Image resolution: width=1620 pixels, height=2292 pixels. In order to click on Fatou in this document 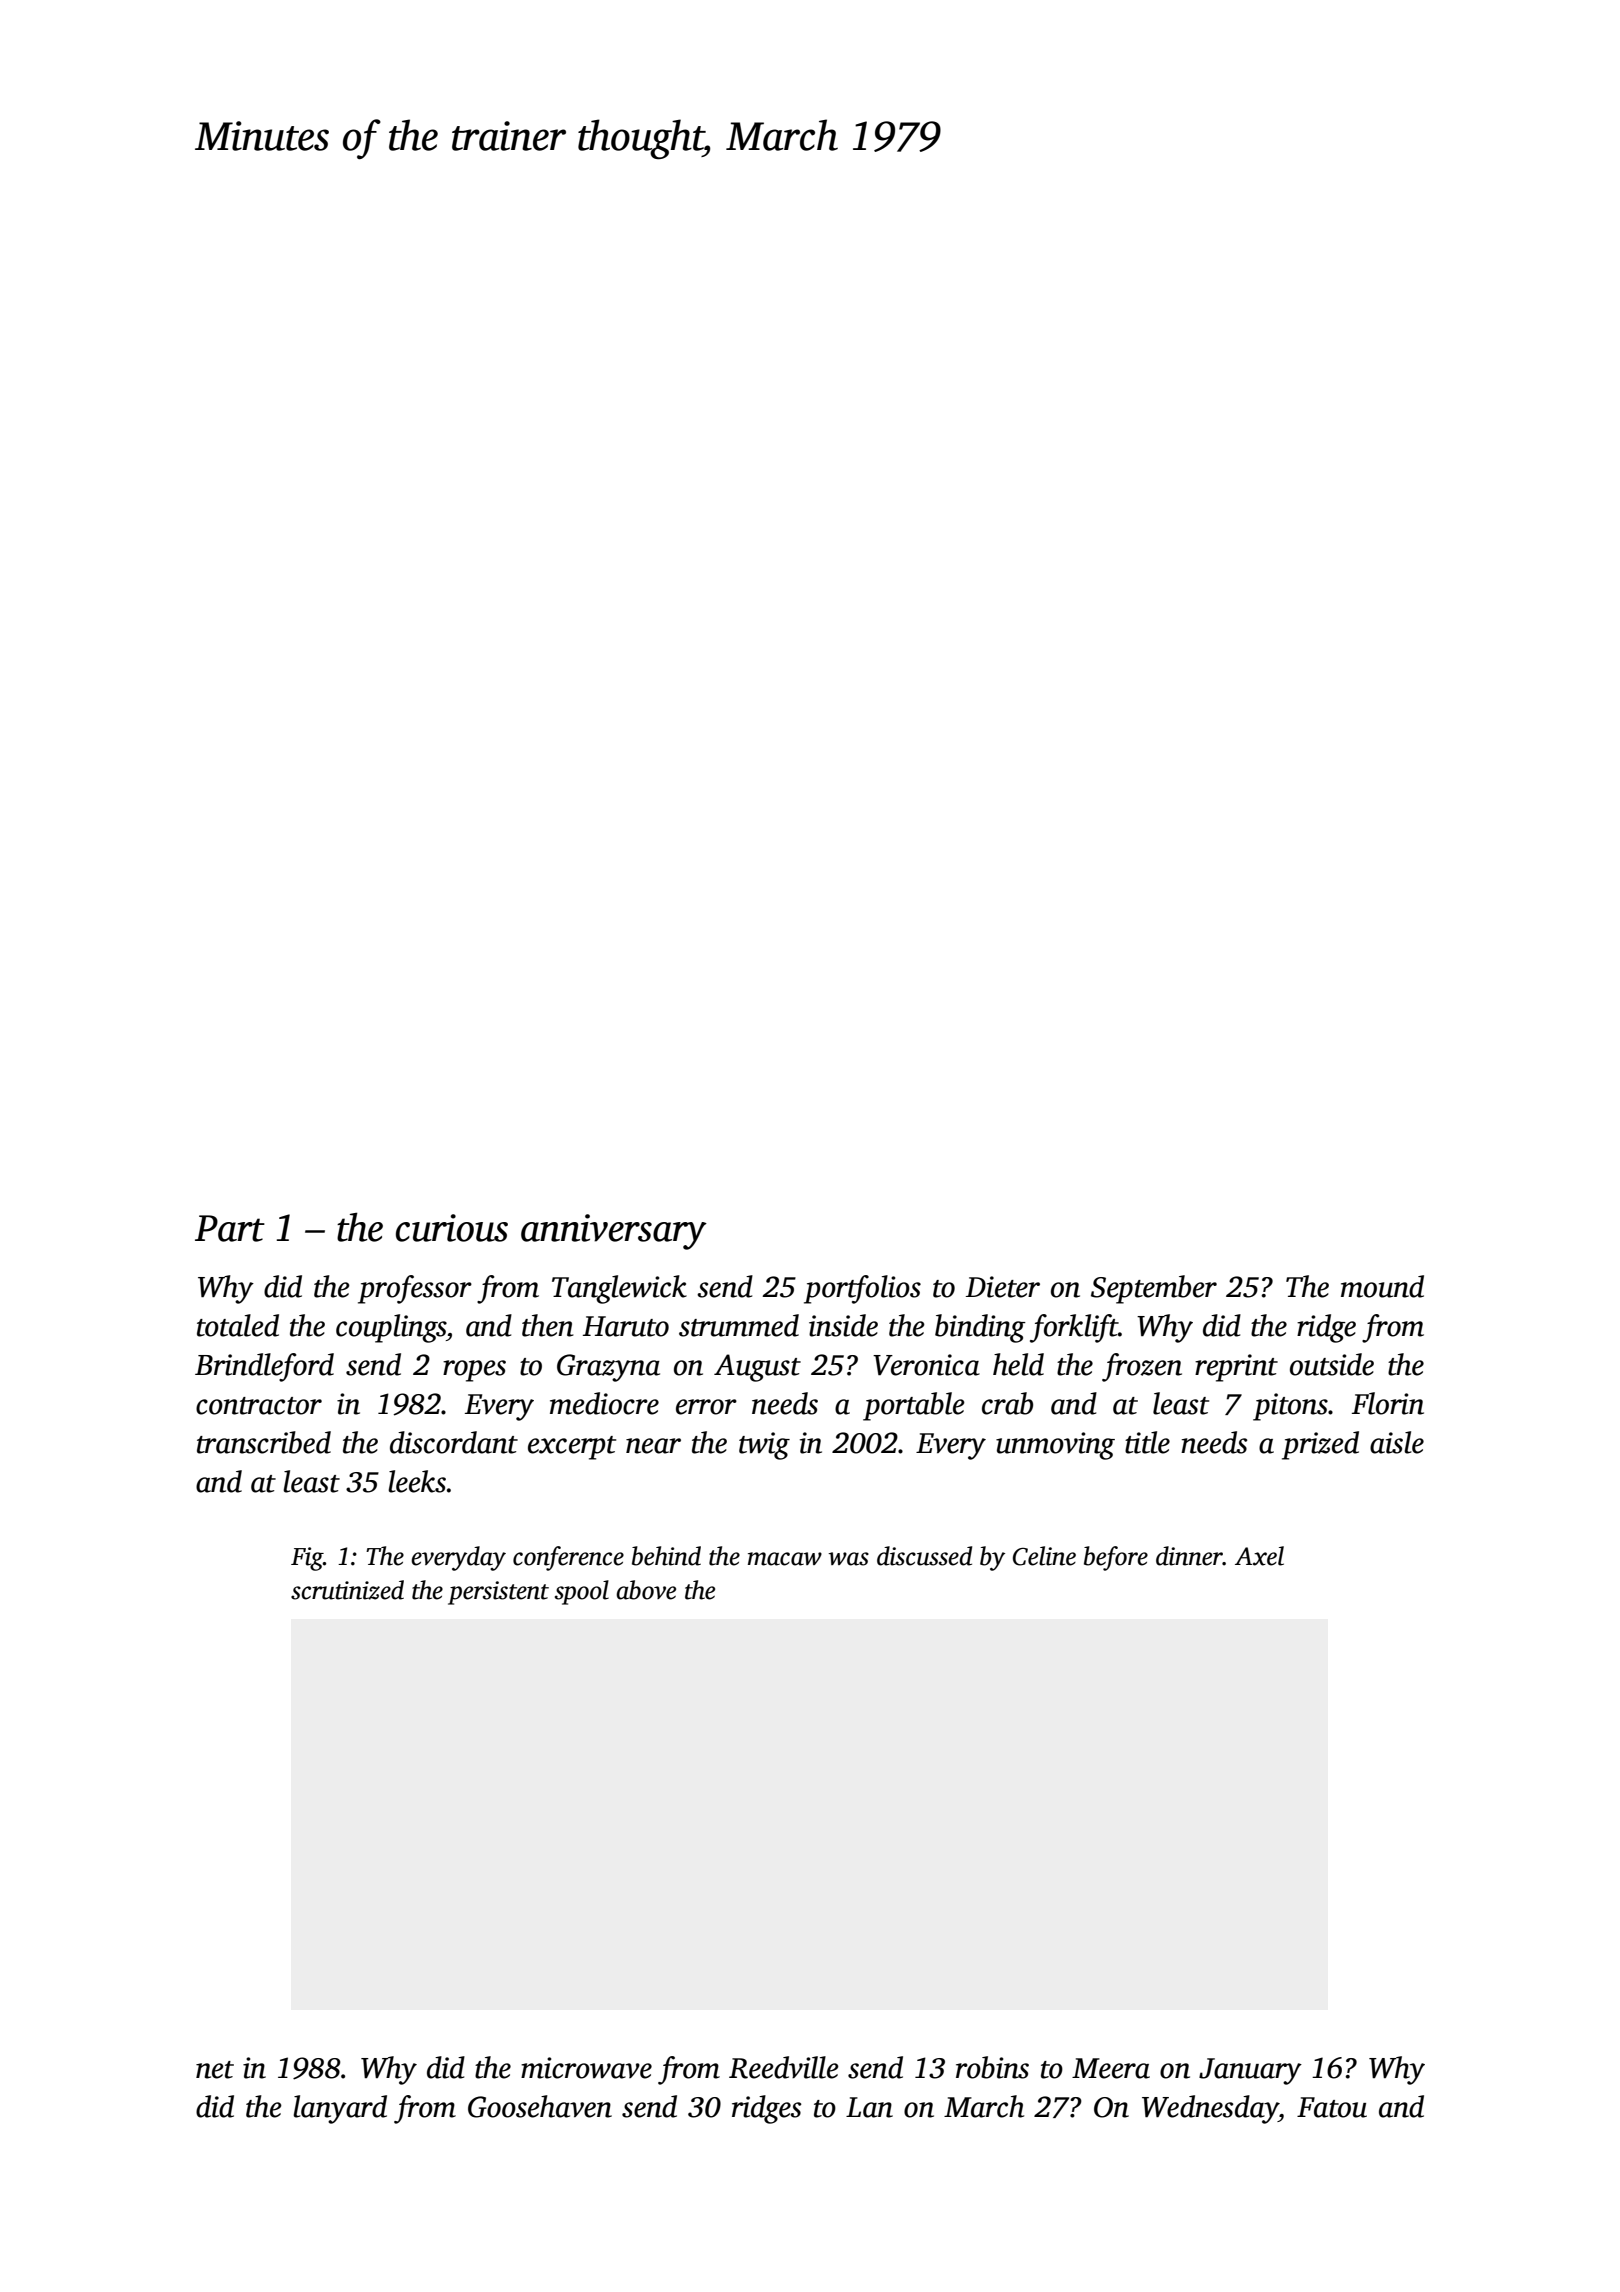, I will do `click(1332, 2107)`.
